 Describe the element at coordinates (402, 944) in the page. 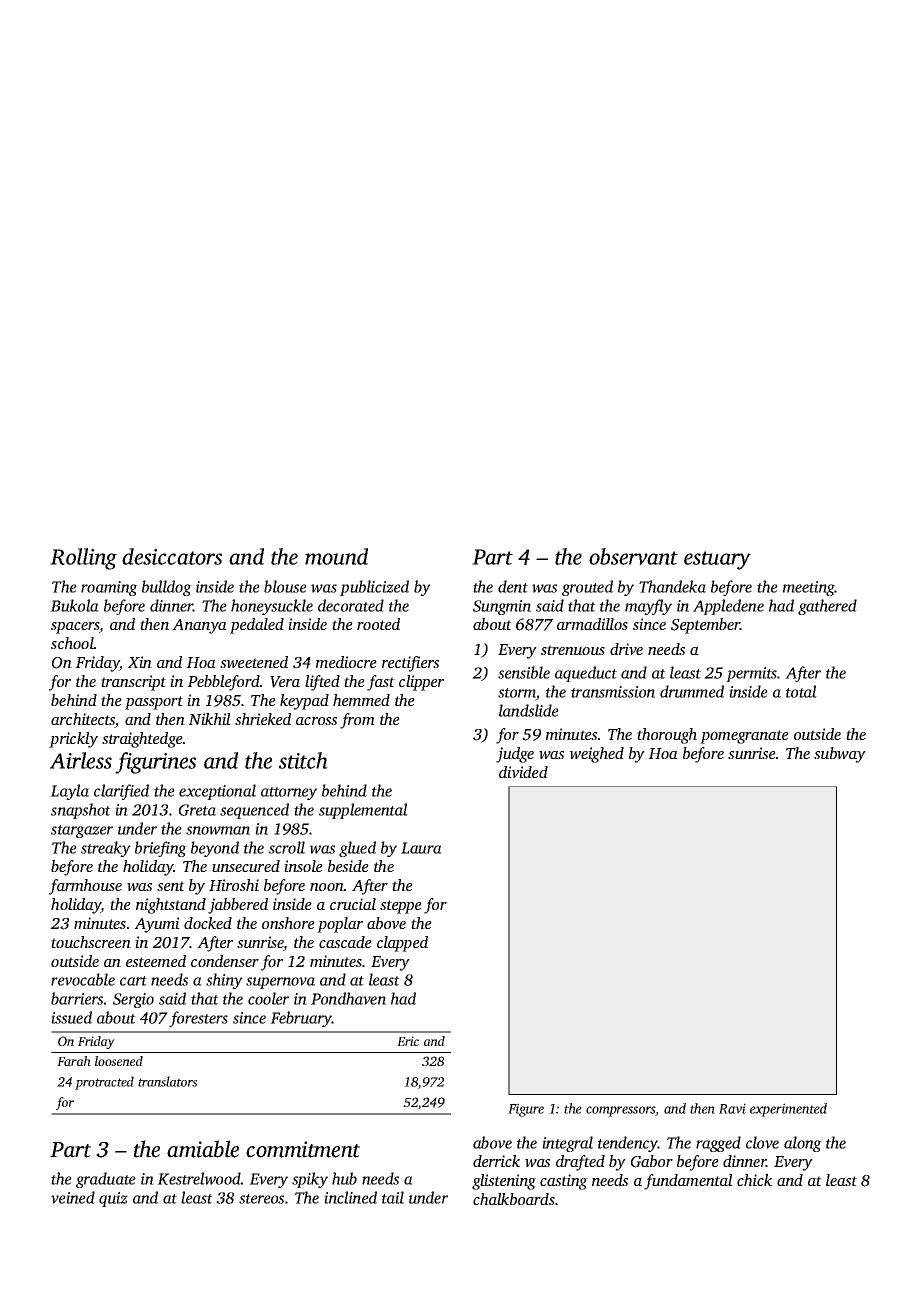

I see `clapped` at that location.
